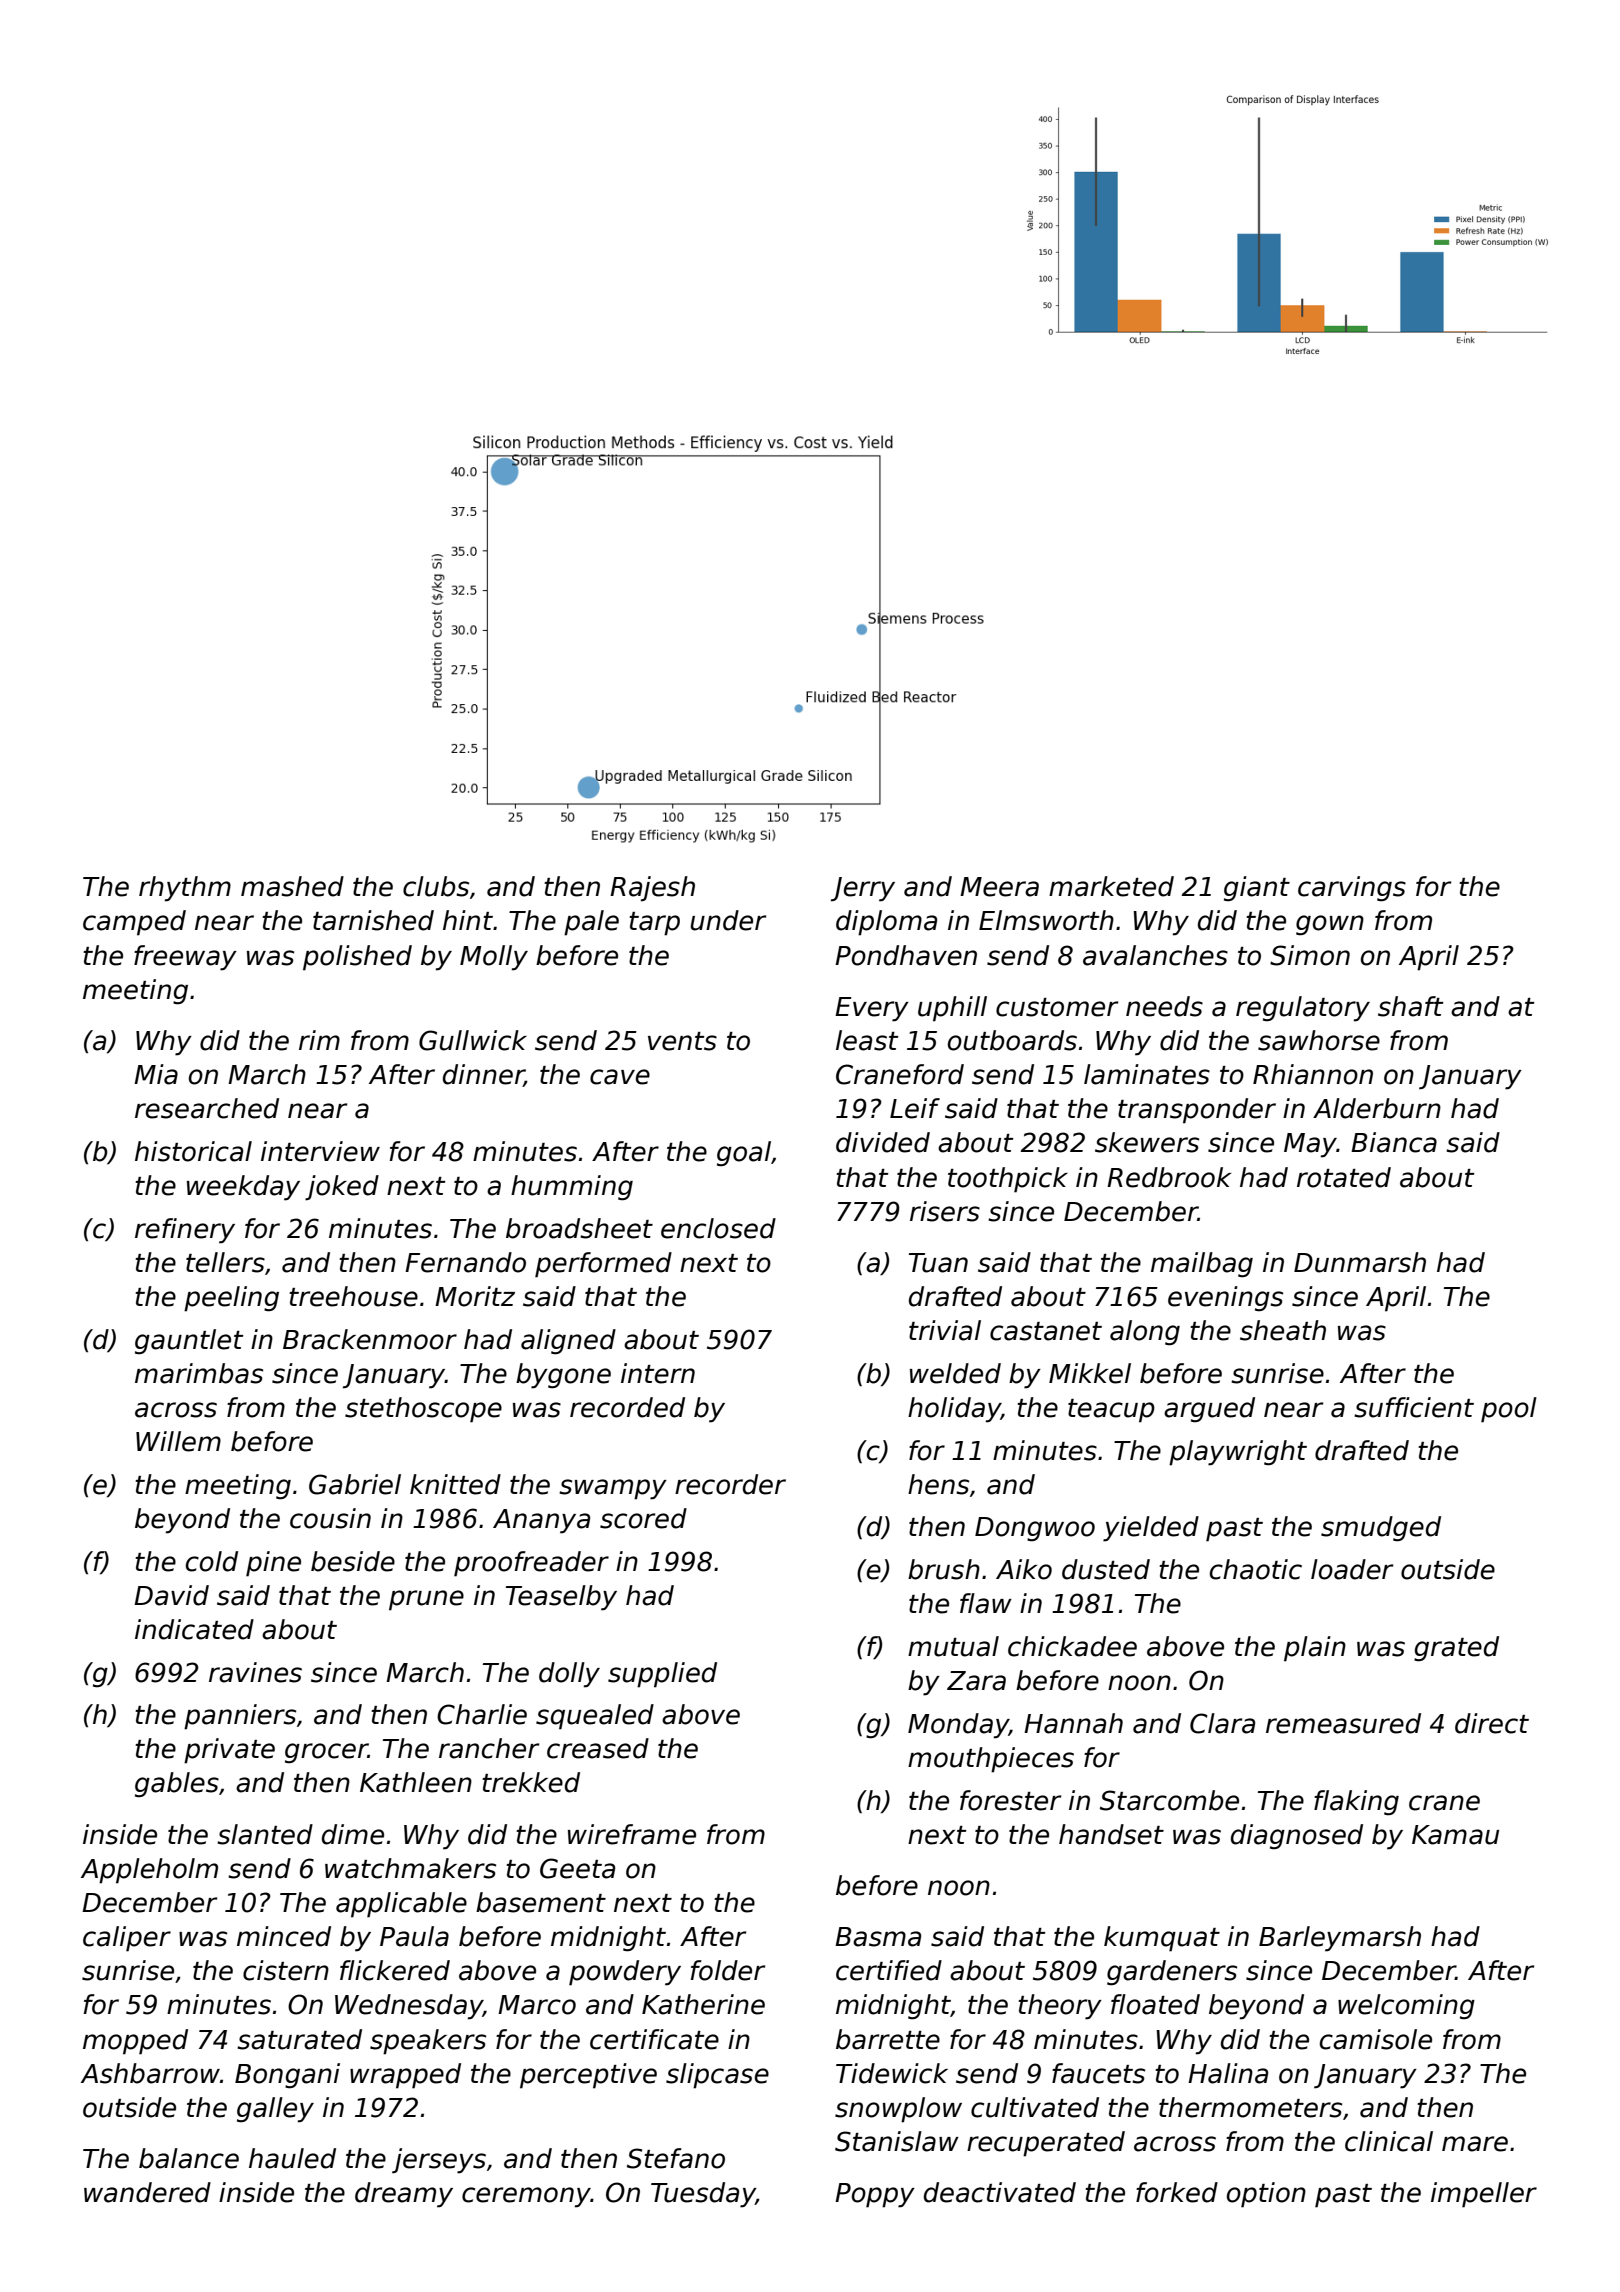 The height and width of the screenshot is (2292, 1620). I want to click on shaft, so click(1411, 1006).
